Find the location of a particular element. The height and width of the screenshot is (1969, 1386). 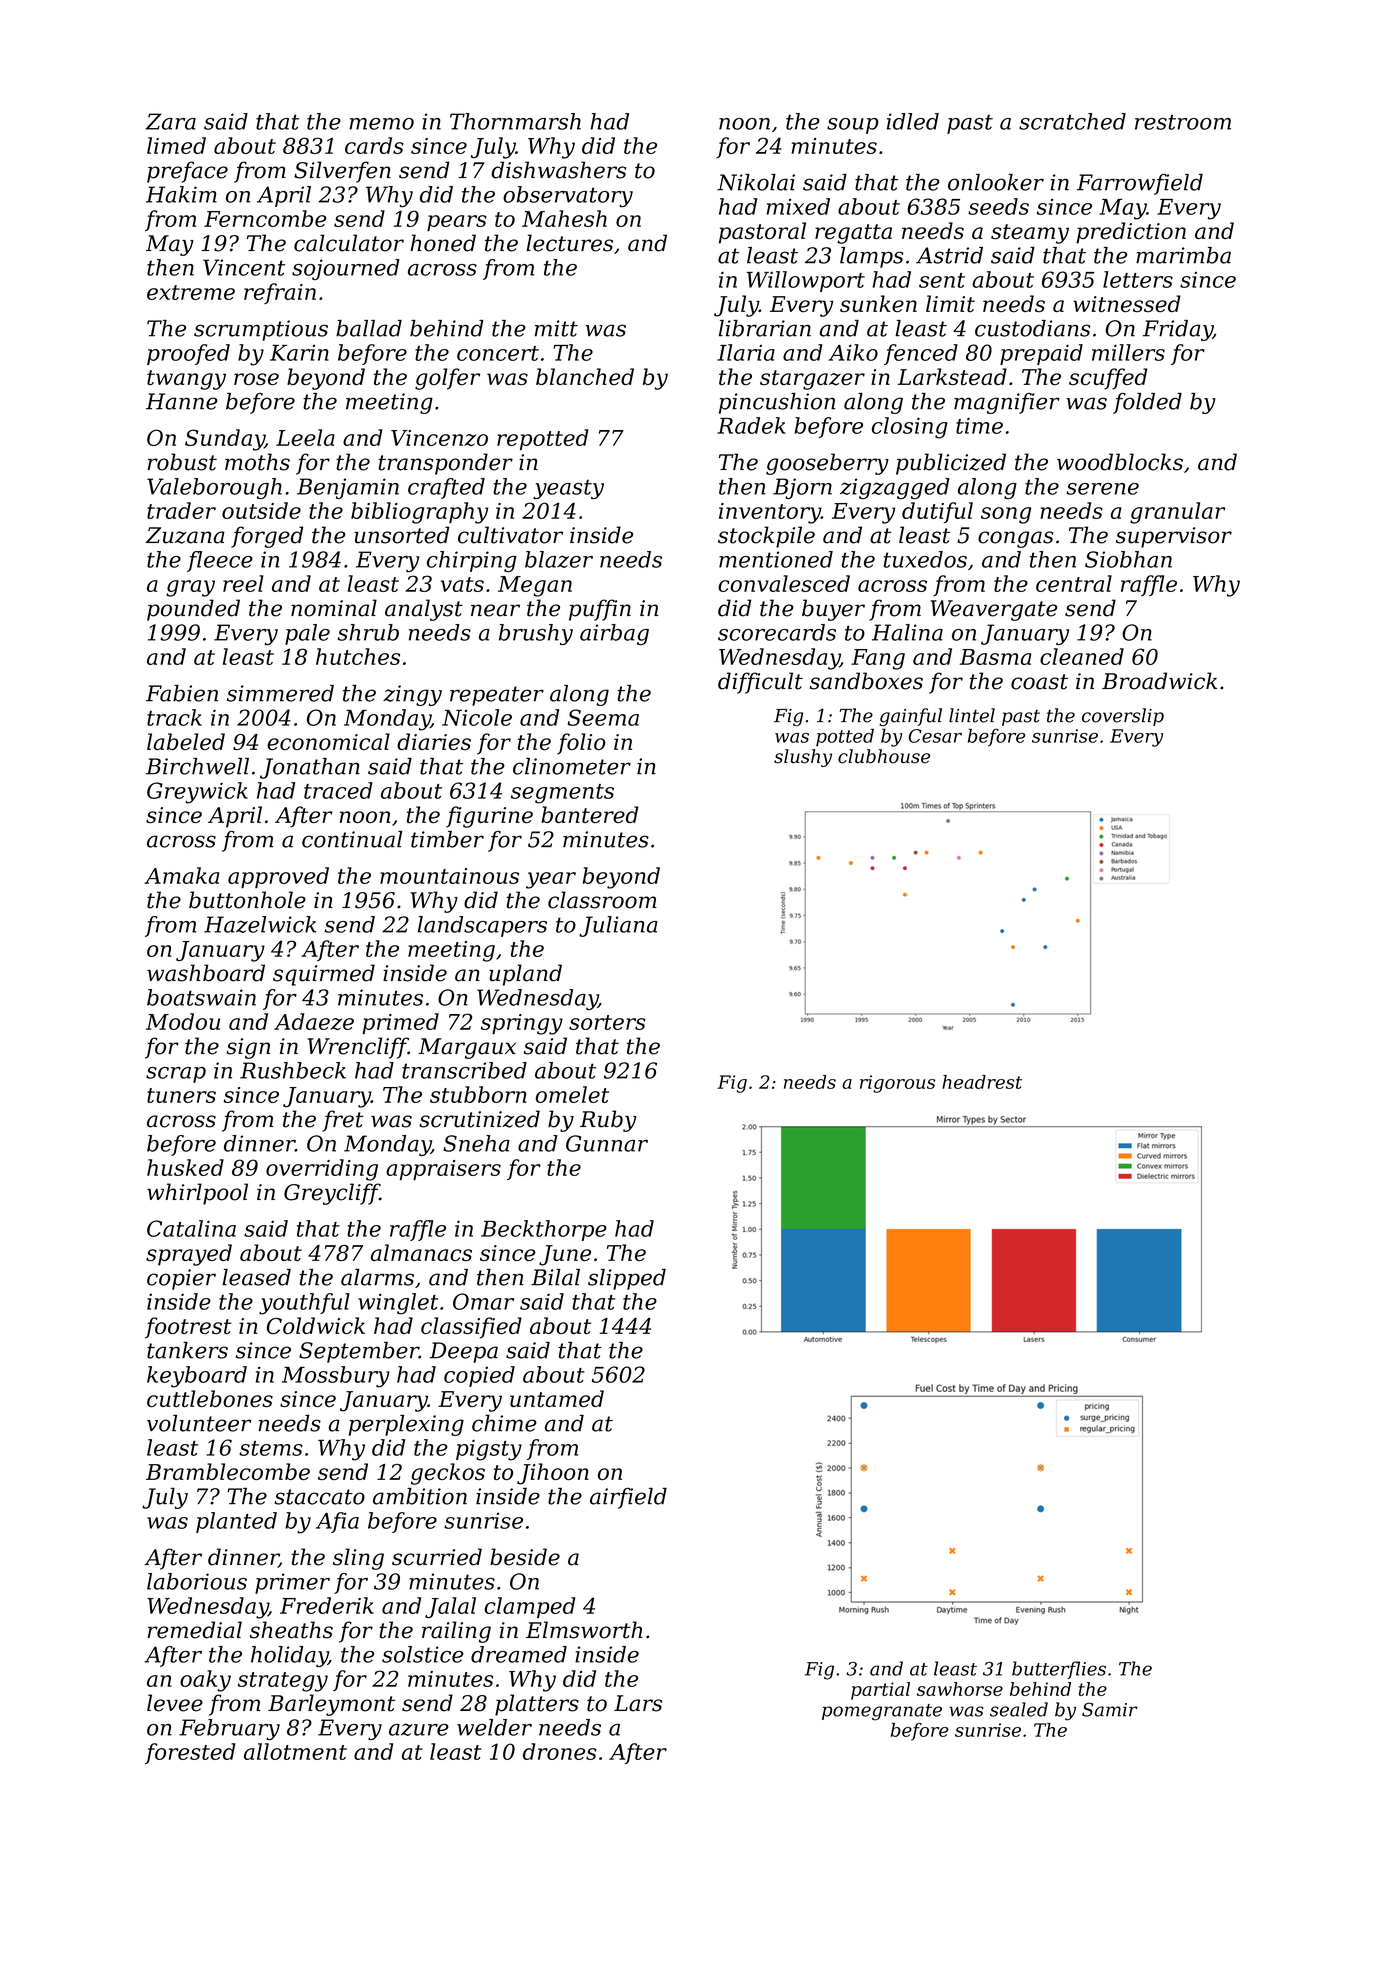

Jihoon is located at coordinates (553, 1474).
